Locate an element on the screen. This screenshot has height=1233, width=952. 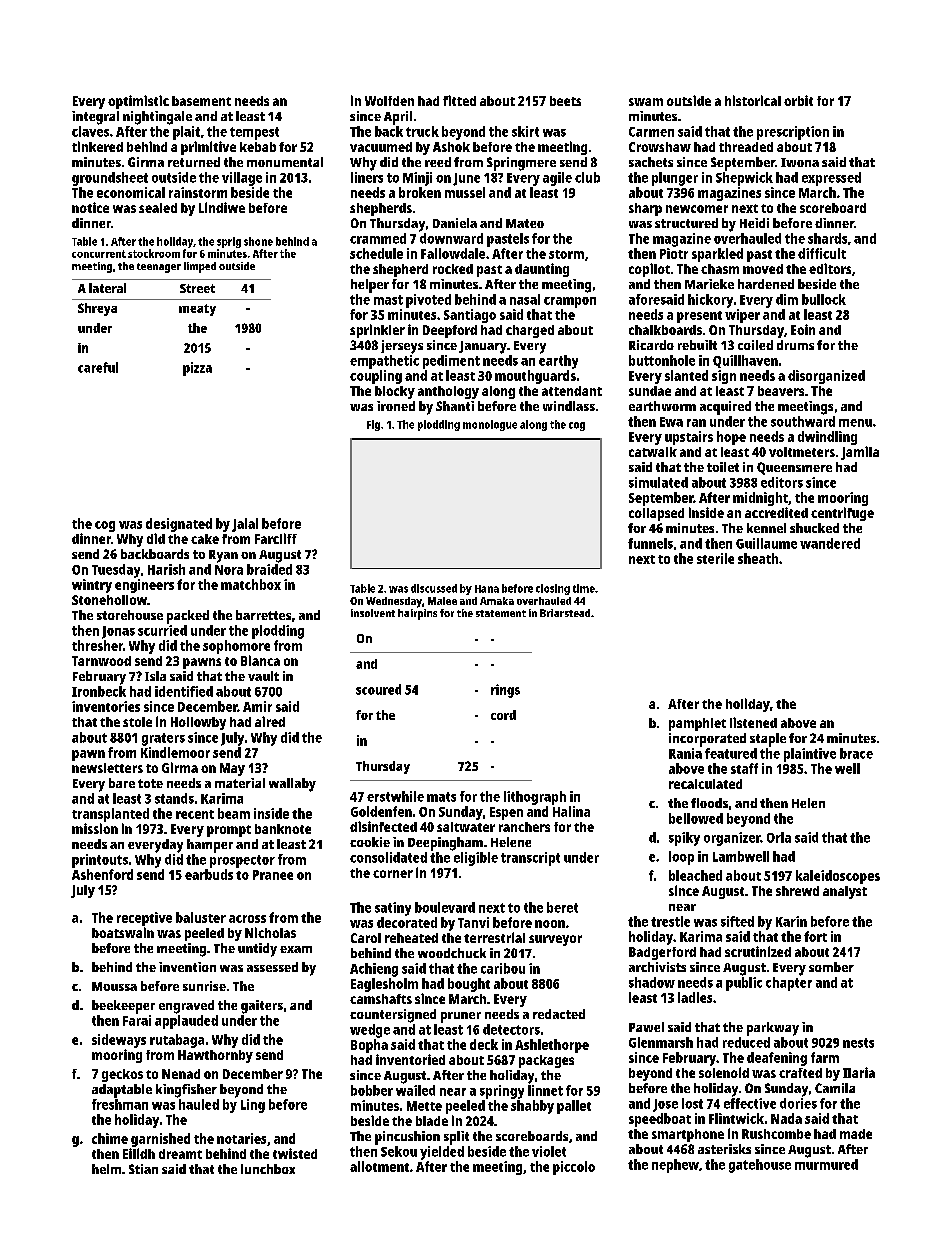
Shepwick is located at coordinates (744, 179).
